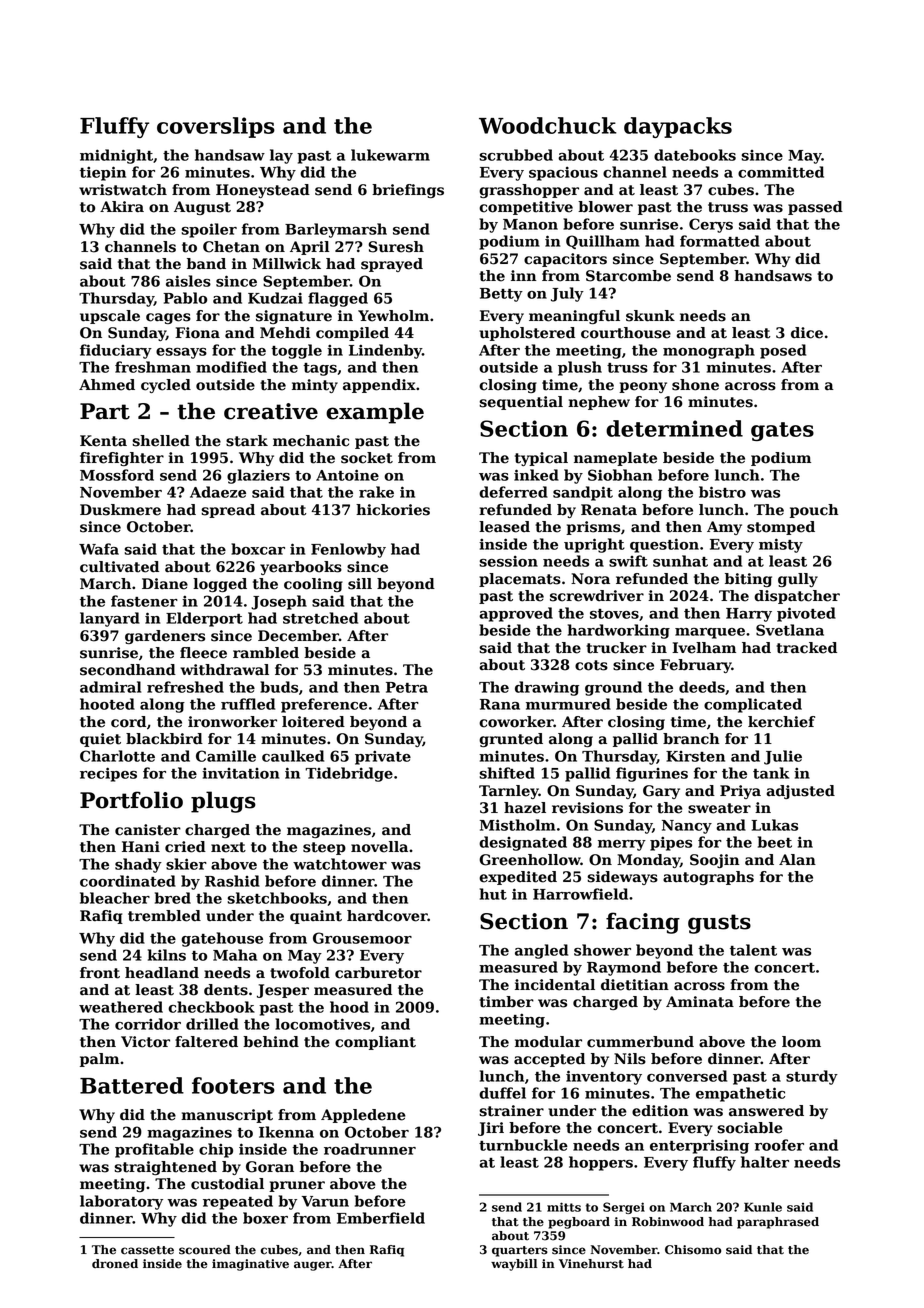  Describe the element at coordinates (516, 155) in the screenshot. I see `scrubbed` at that location.
